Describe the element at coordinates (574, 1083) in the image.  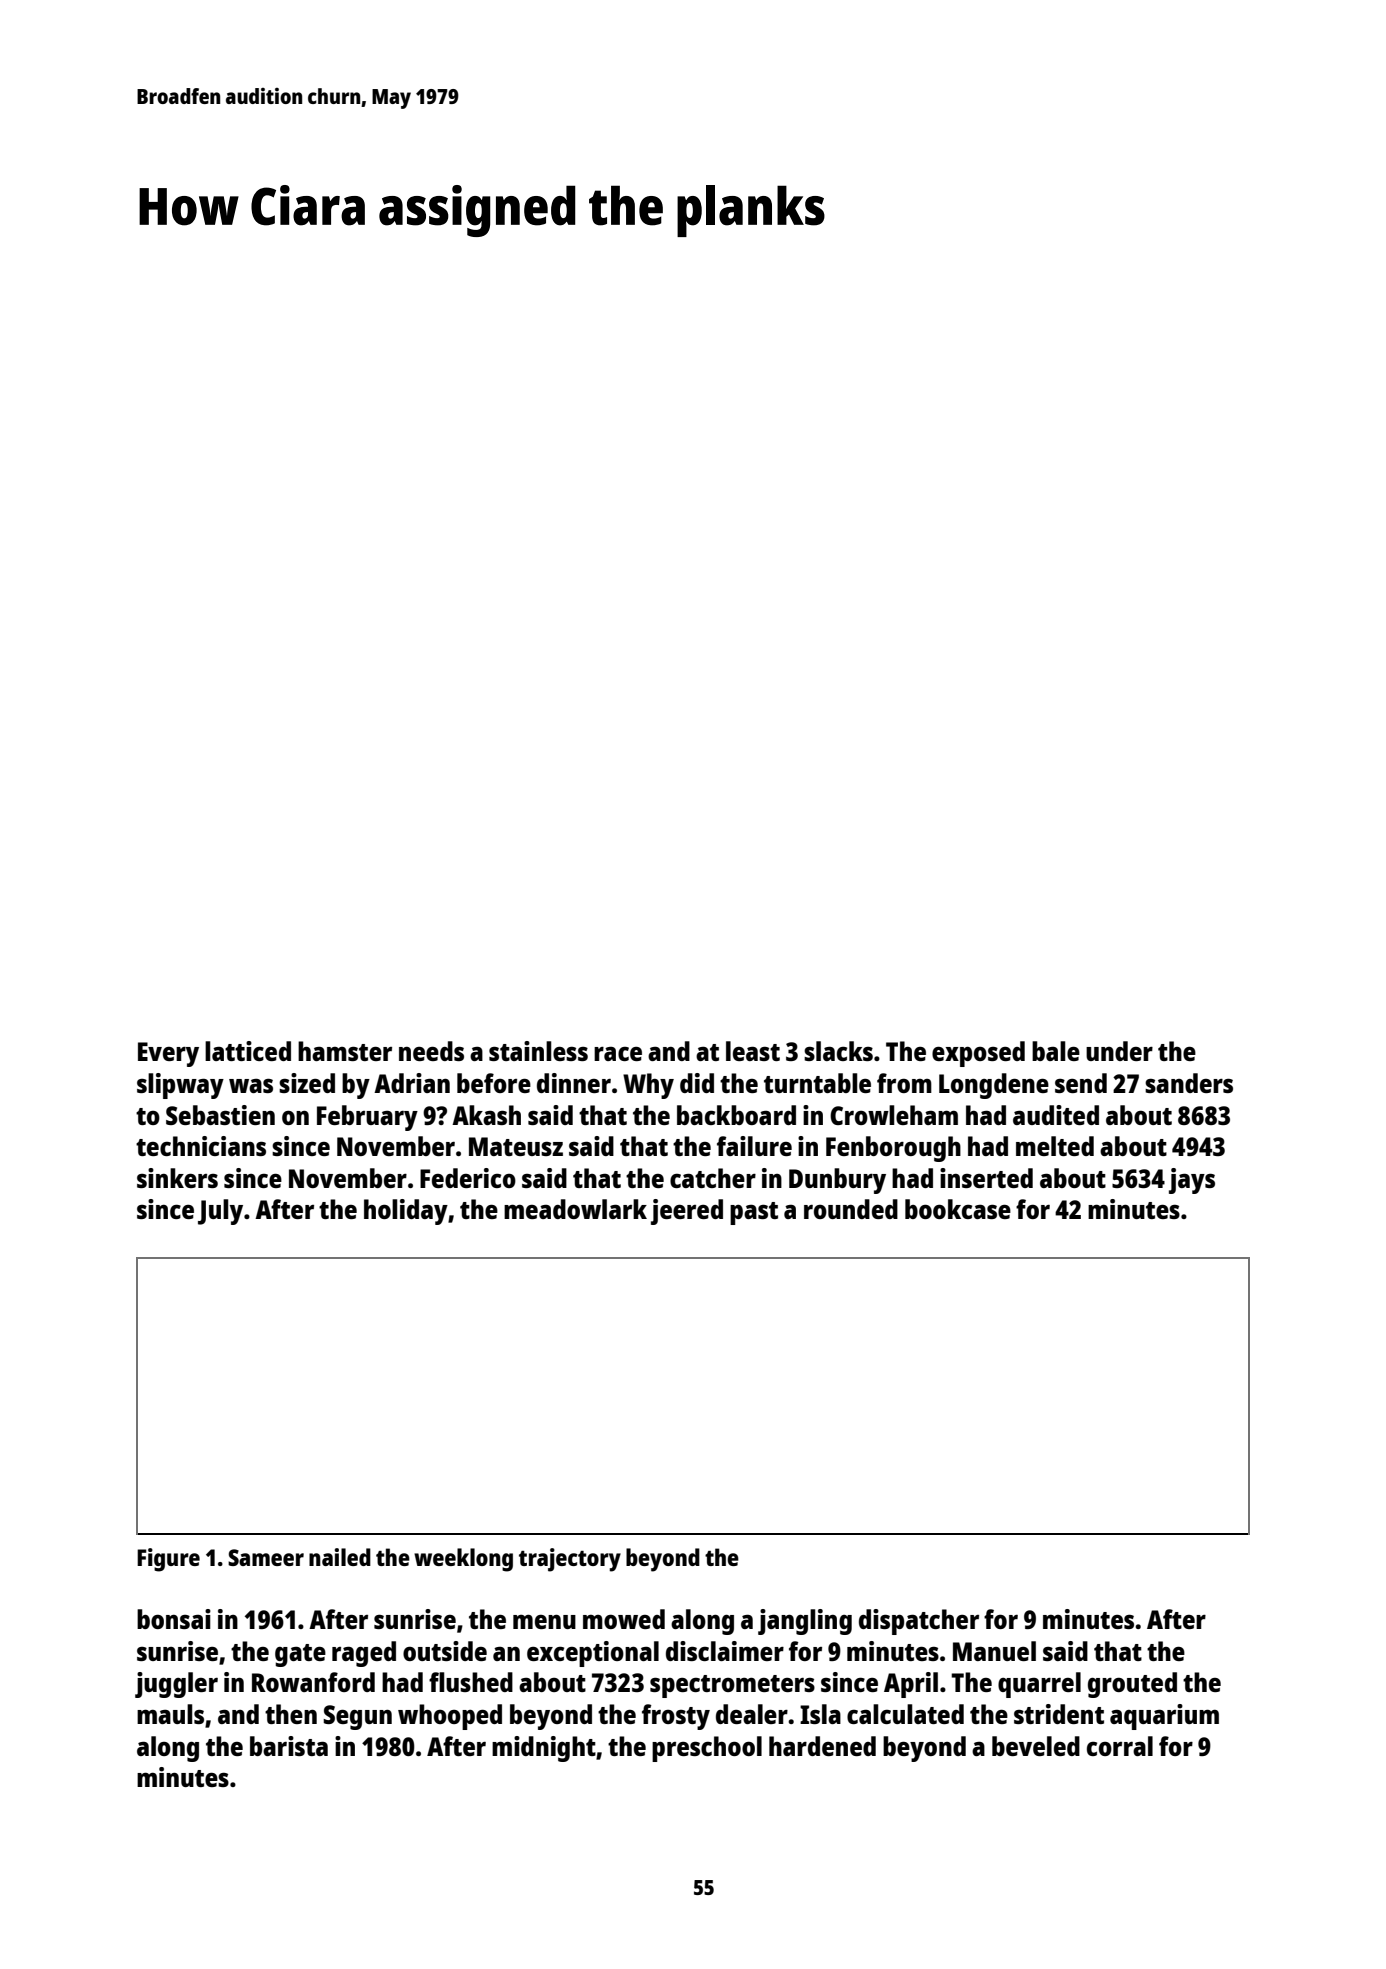
I see `dinner` at that location.
